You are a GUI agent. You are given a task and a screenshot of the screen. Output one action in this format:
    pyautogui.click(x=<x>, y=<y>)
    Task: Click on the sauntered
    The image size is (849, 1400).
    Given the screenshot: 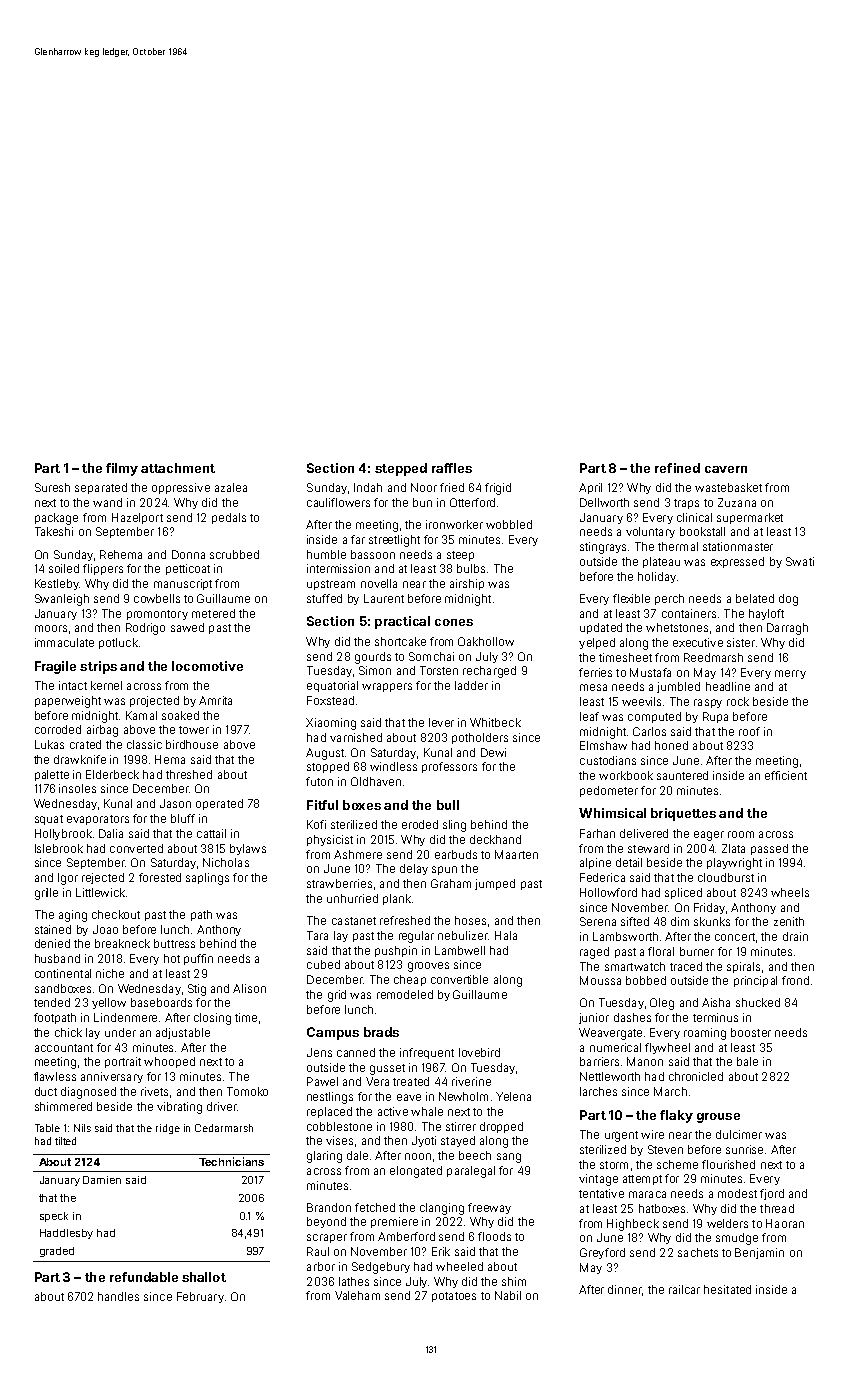 What is the action you would take?
    pyautogui.click(x=682, y=775)
